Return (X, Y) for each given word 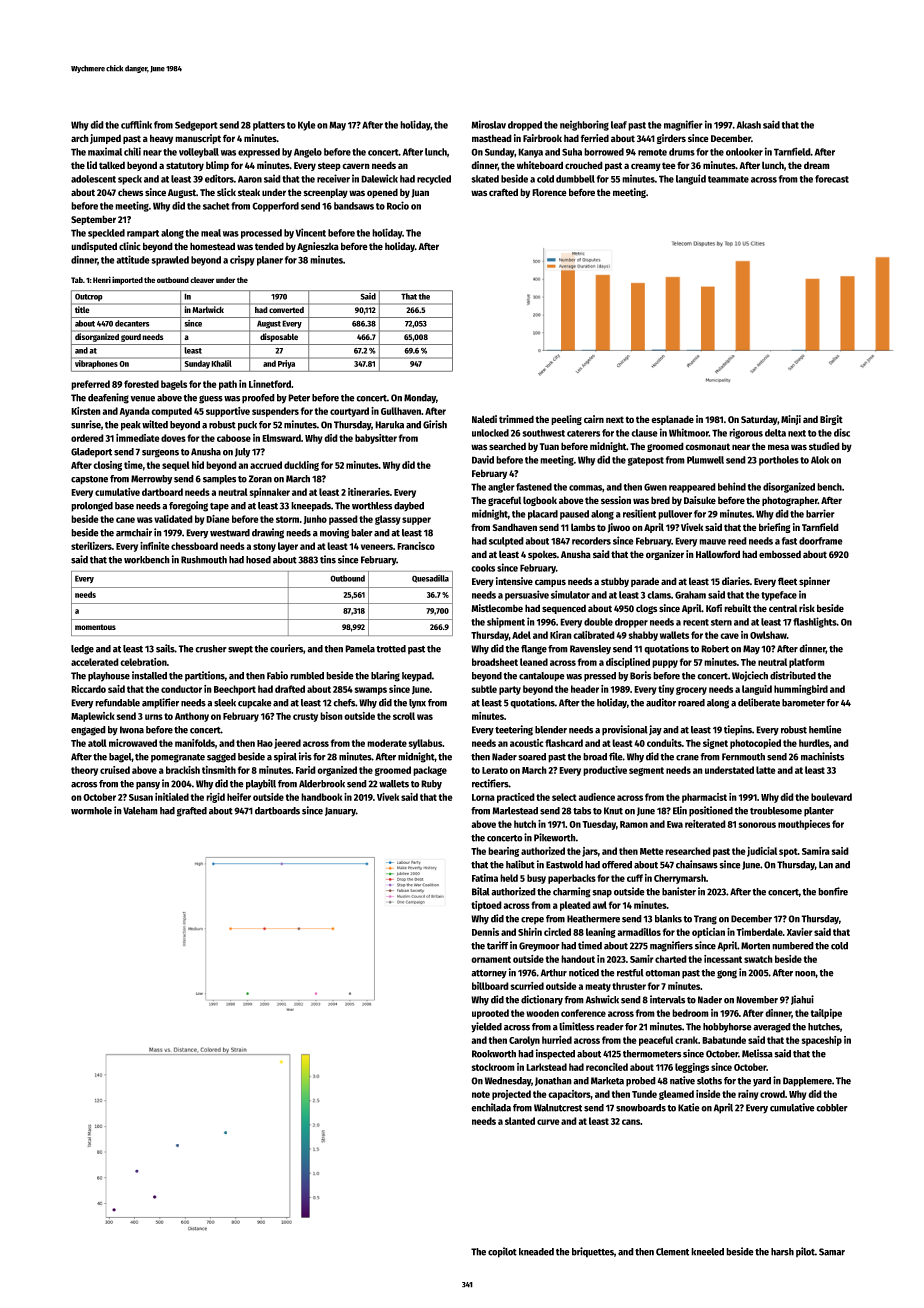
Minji (791, 420)
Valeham (140, 811)
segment (646, 771)
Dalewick (379, 178)
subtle (484, 689)
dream (817, 165)
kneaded (536, 1252)
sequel (176, 466)
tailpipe (826, 1014)
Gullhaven (401, 411)
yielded (486, 1027)
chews (130, 192)
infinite (155, 546)
